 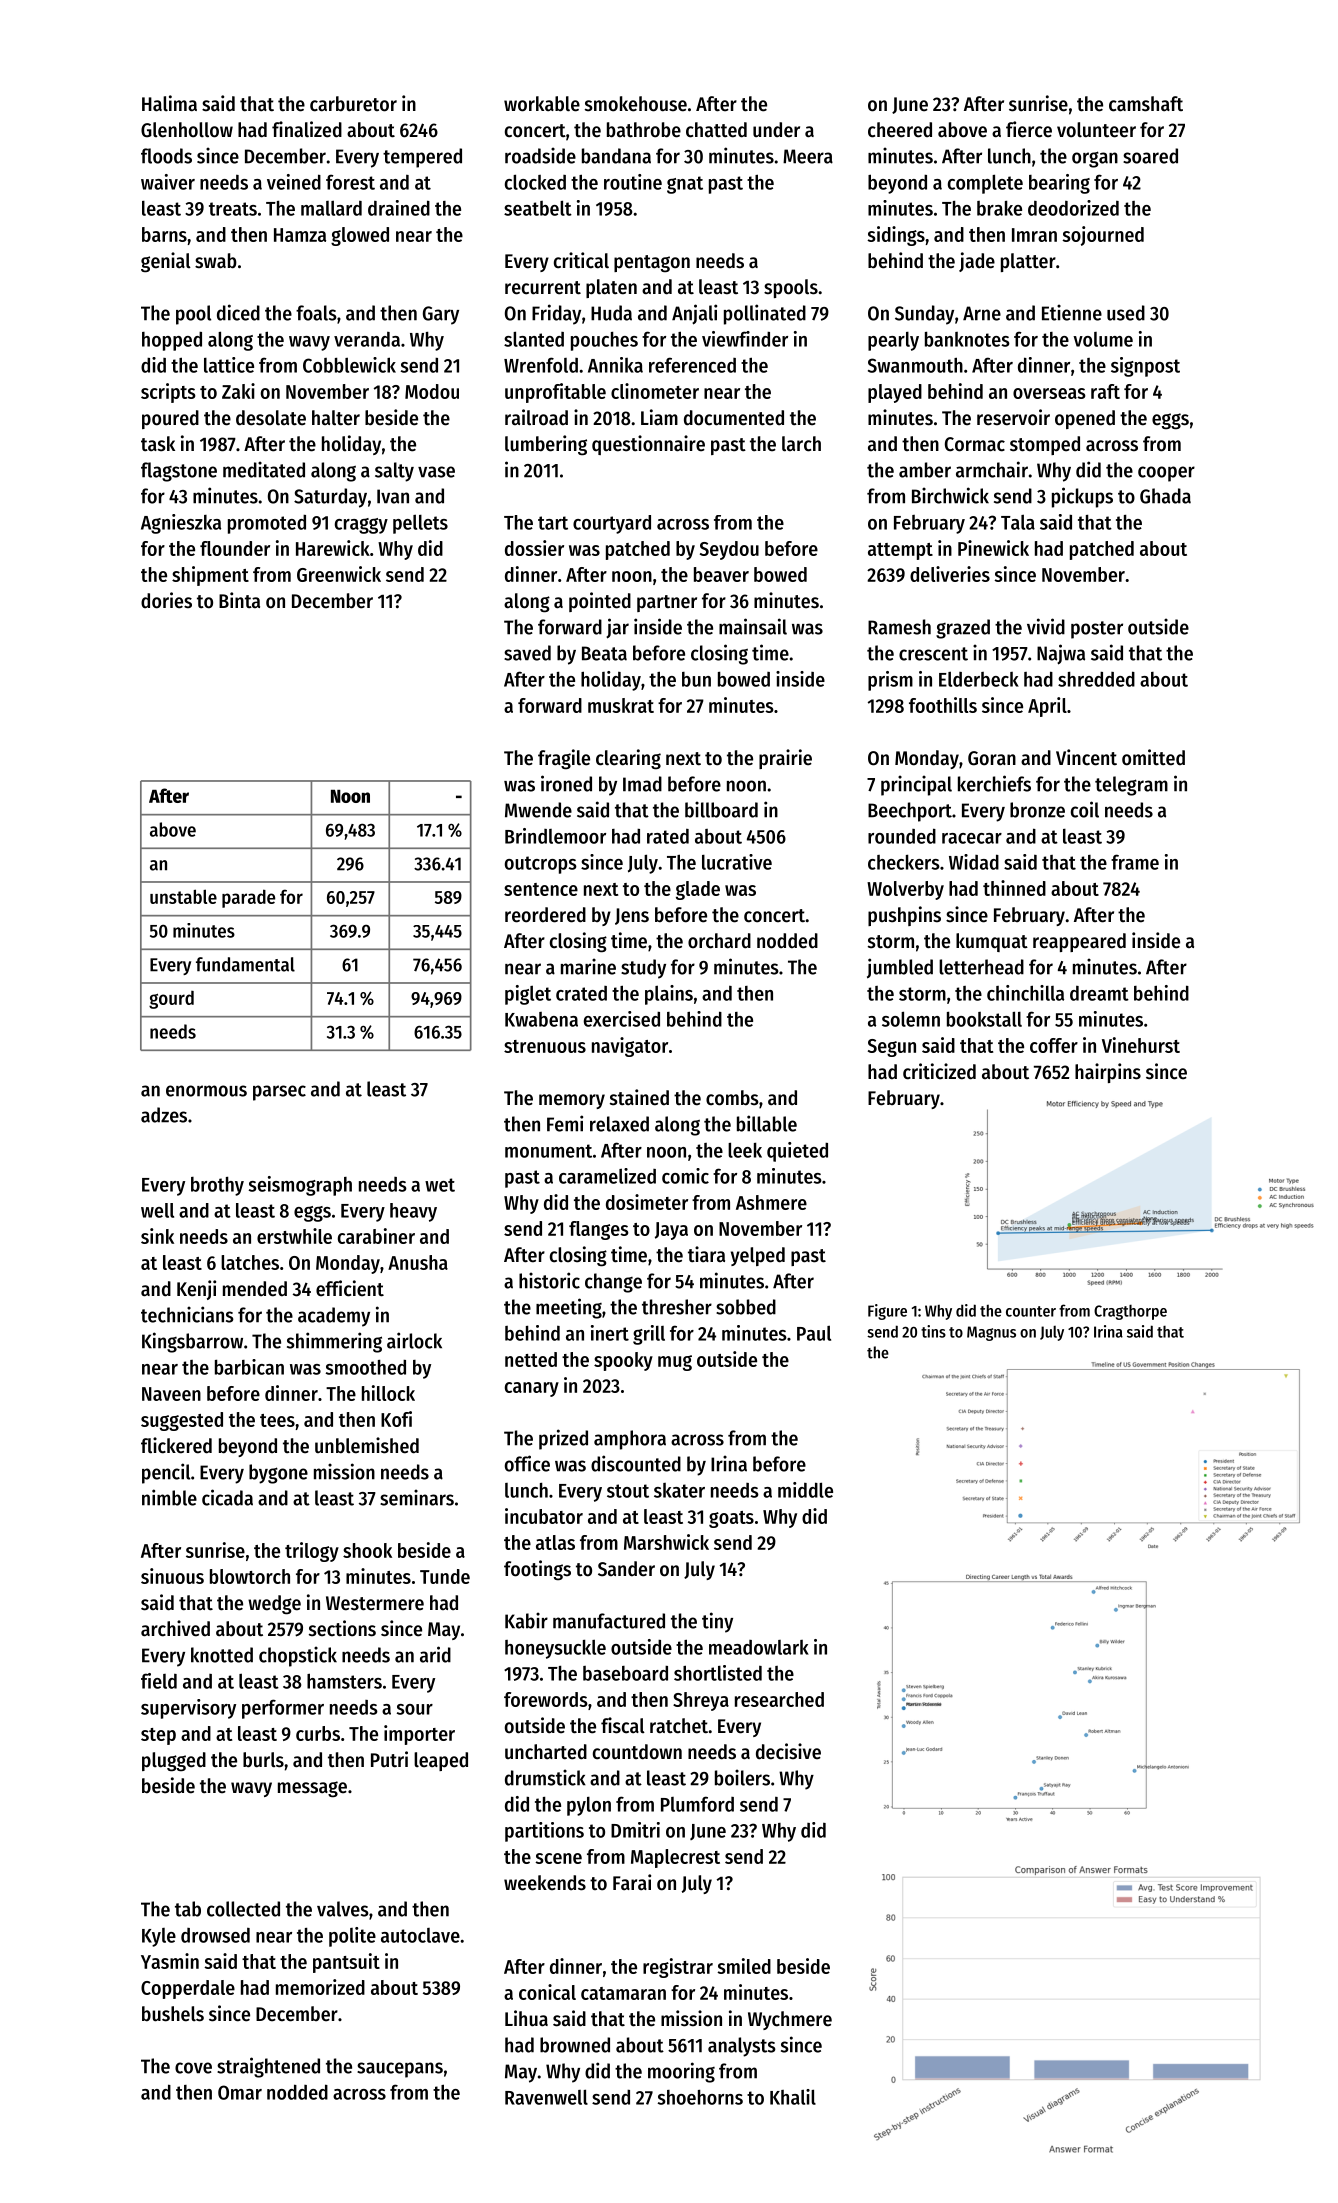 I want to click on muskrat, so click(x=621, y=705).
